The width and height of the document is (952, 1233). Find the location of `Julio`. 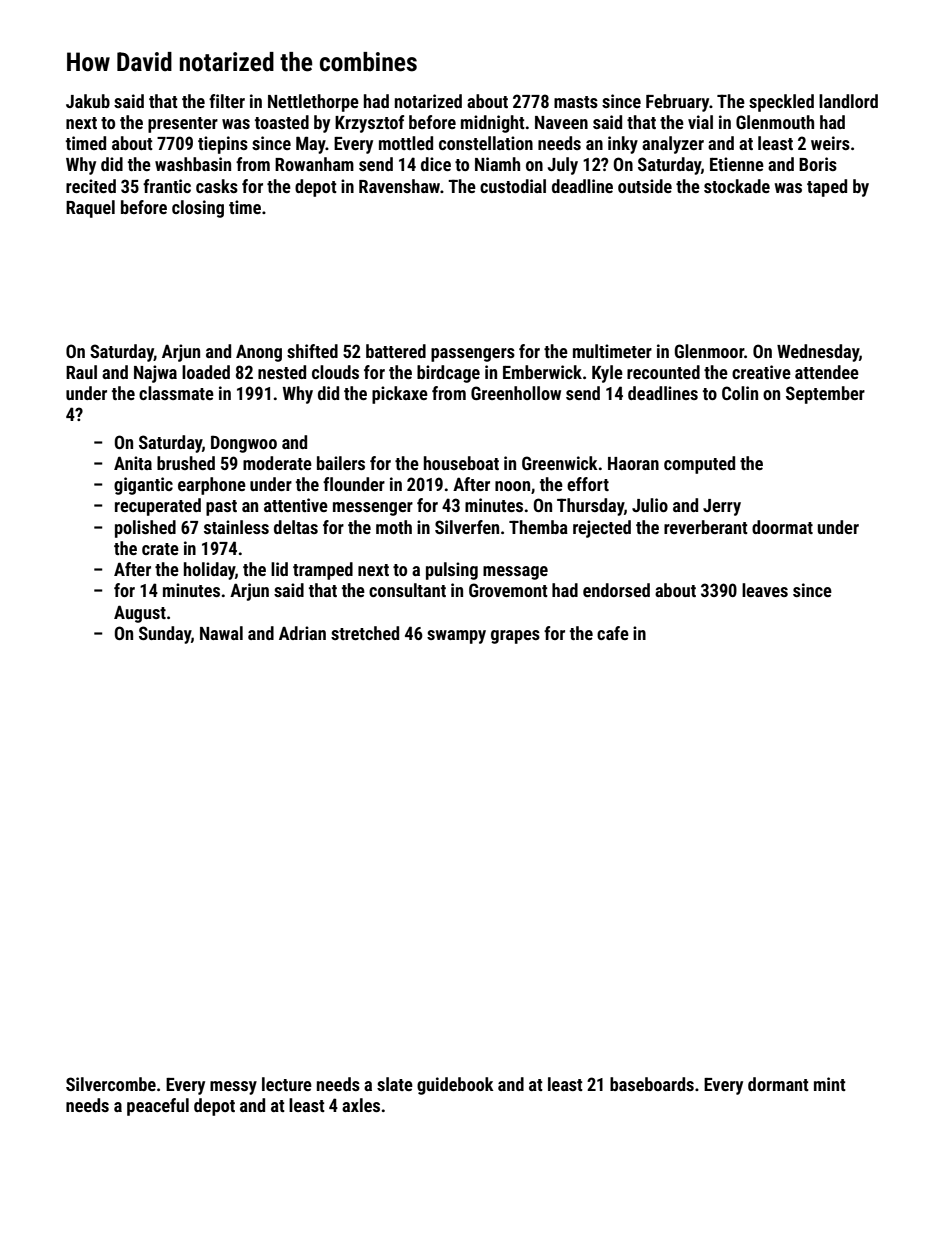

Julio is located at coordinates (650, 505).
